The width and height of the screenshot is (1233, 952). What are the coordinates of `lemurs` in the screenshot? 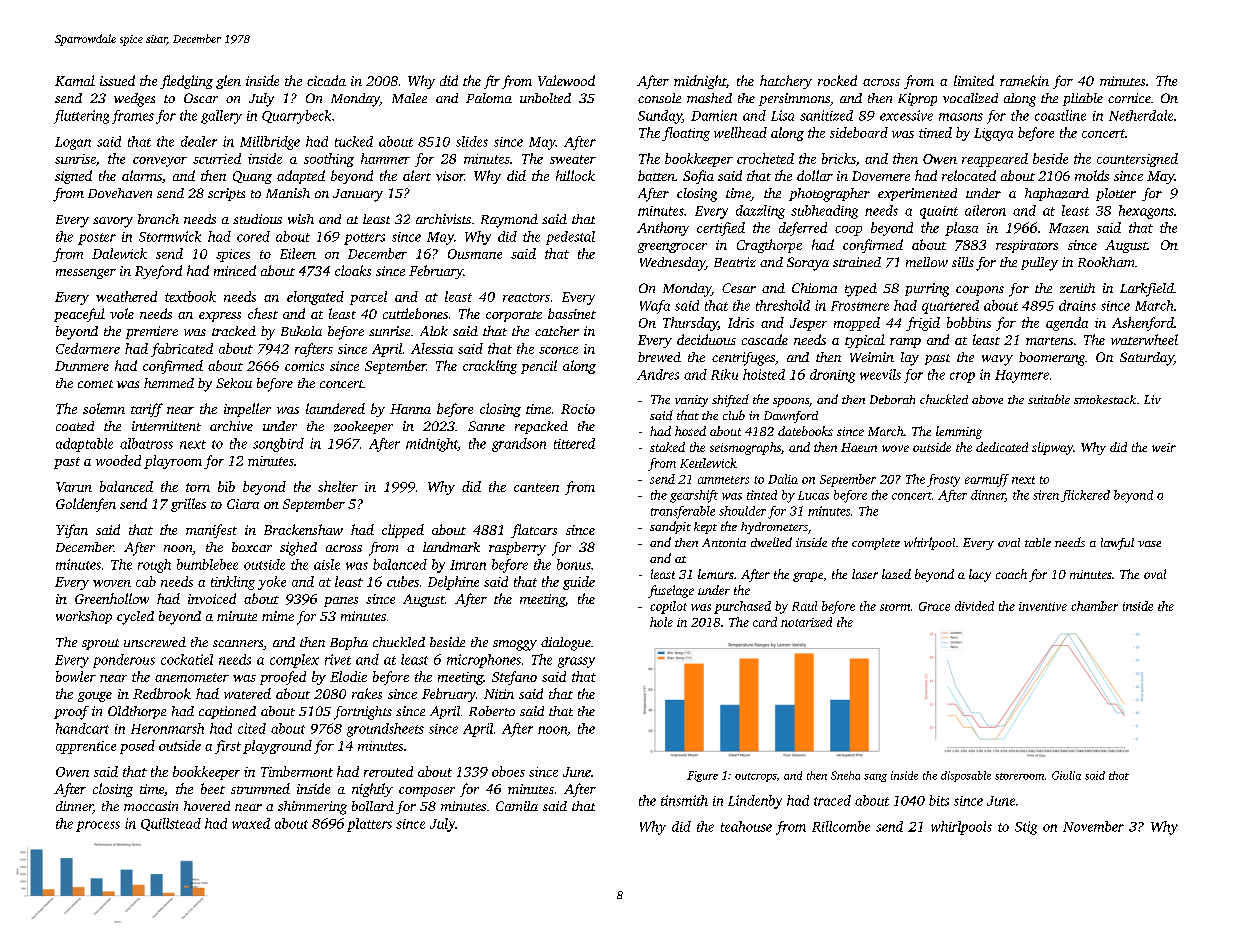 It's located at (716, 574).
